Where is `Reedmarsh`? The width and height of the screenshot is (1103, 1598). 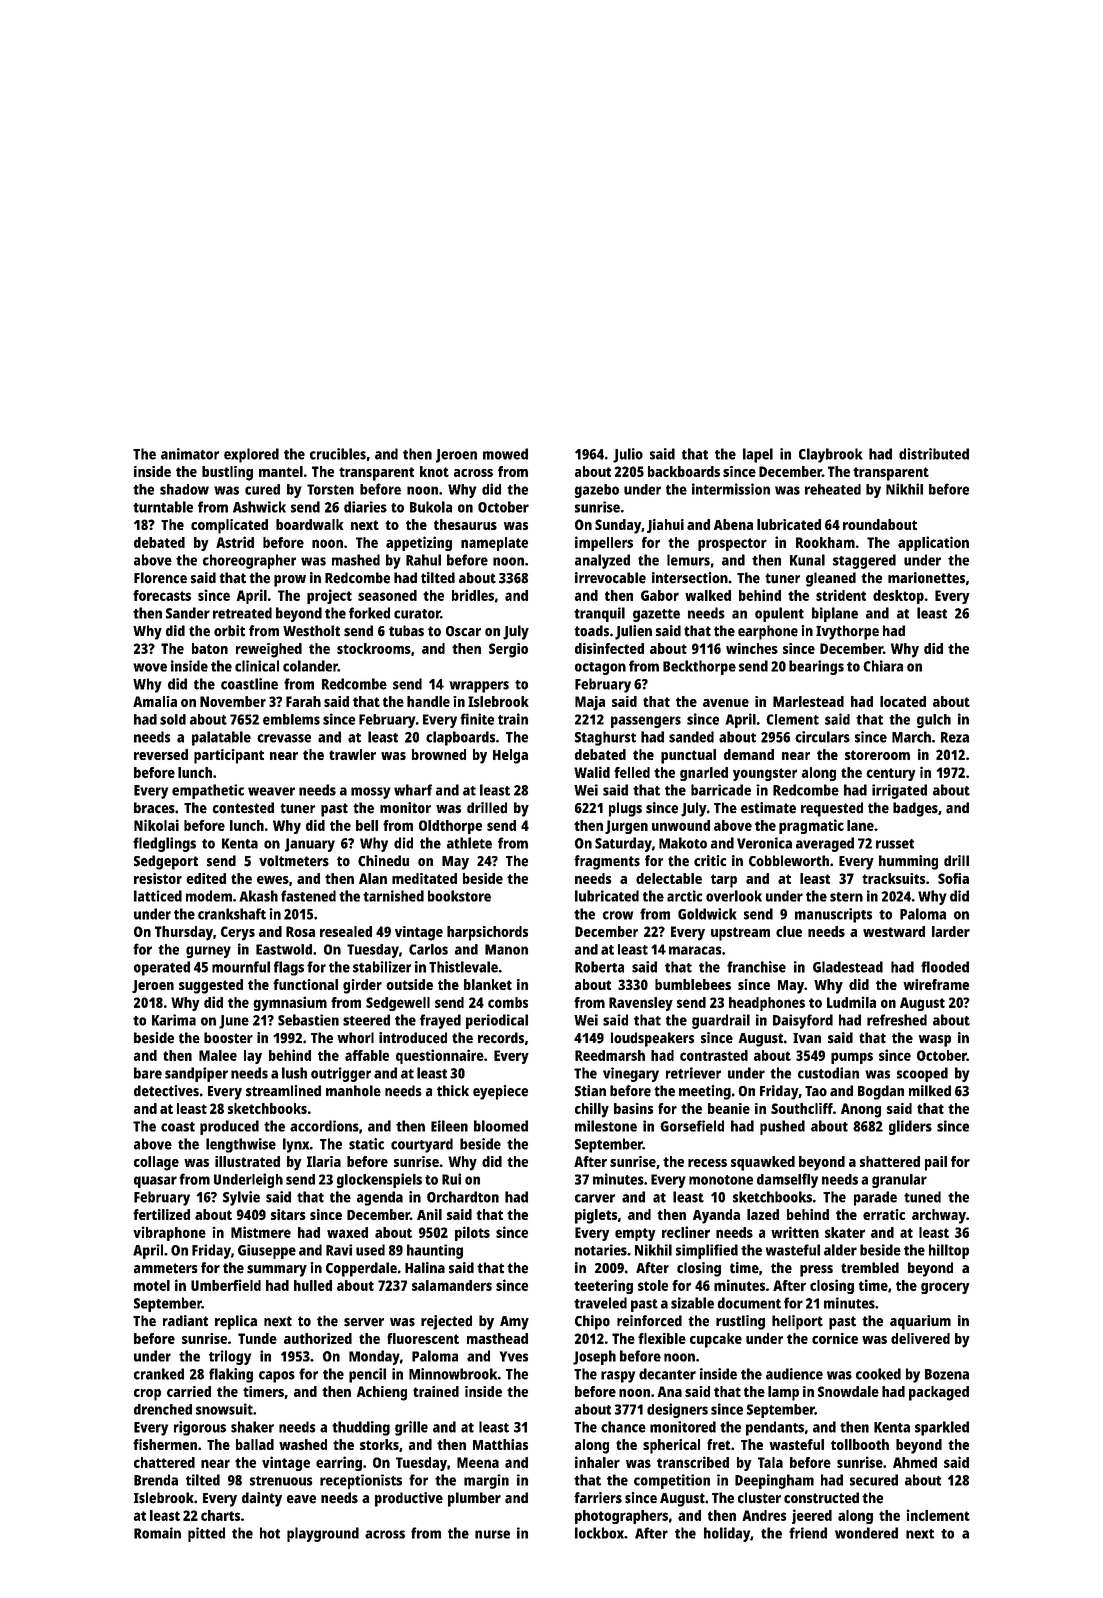 Reedmarsh is located at coordinates (610, 1055).
